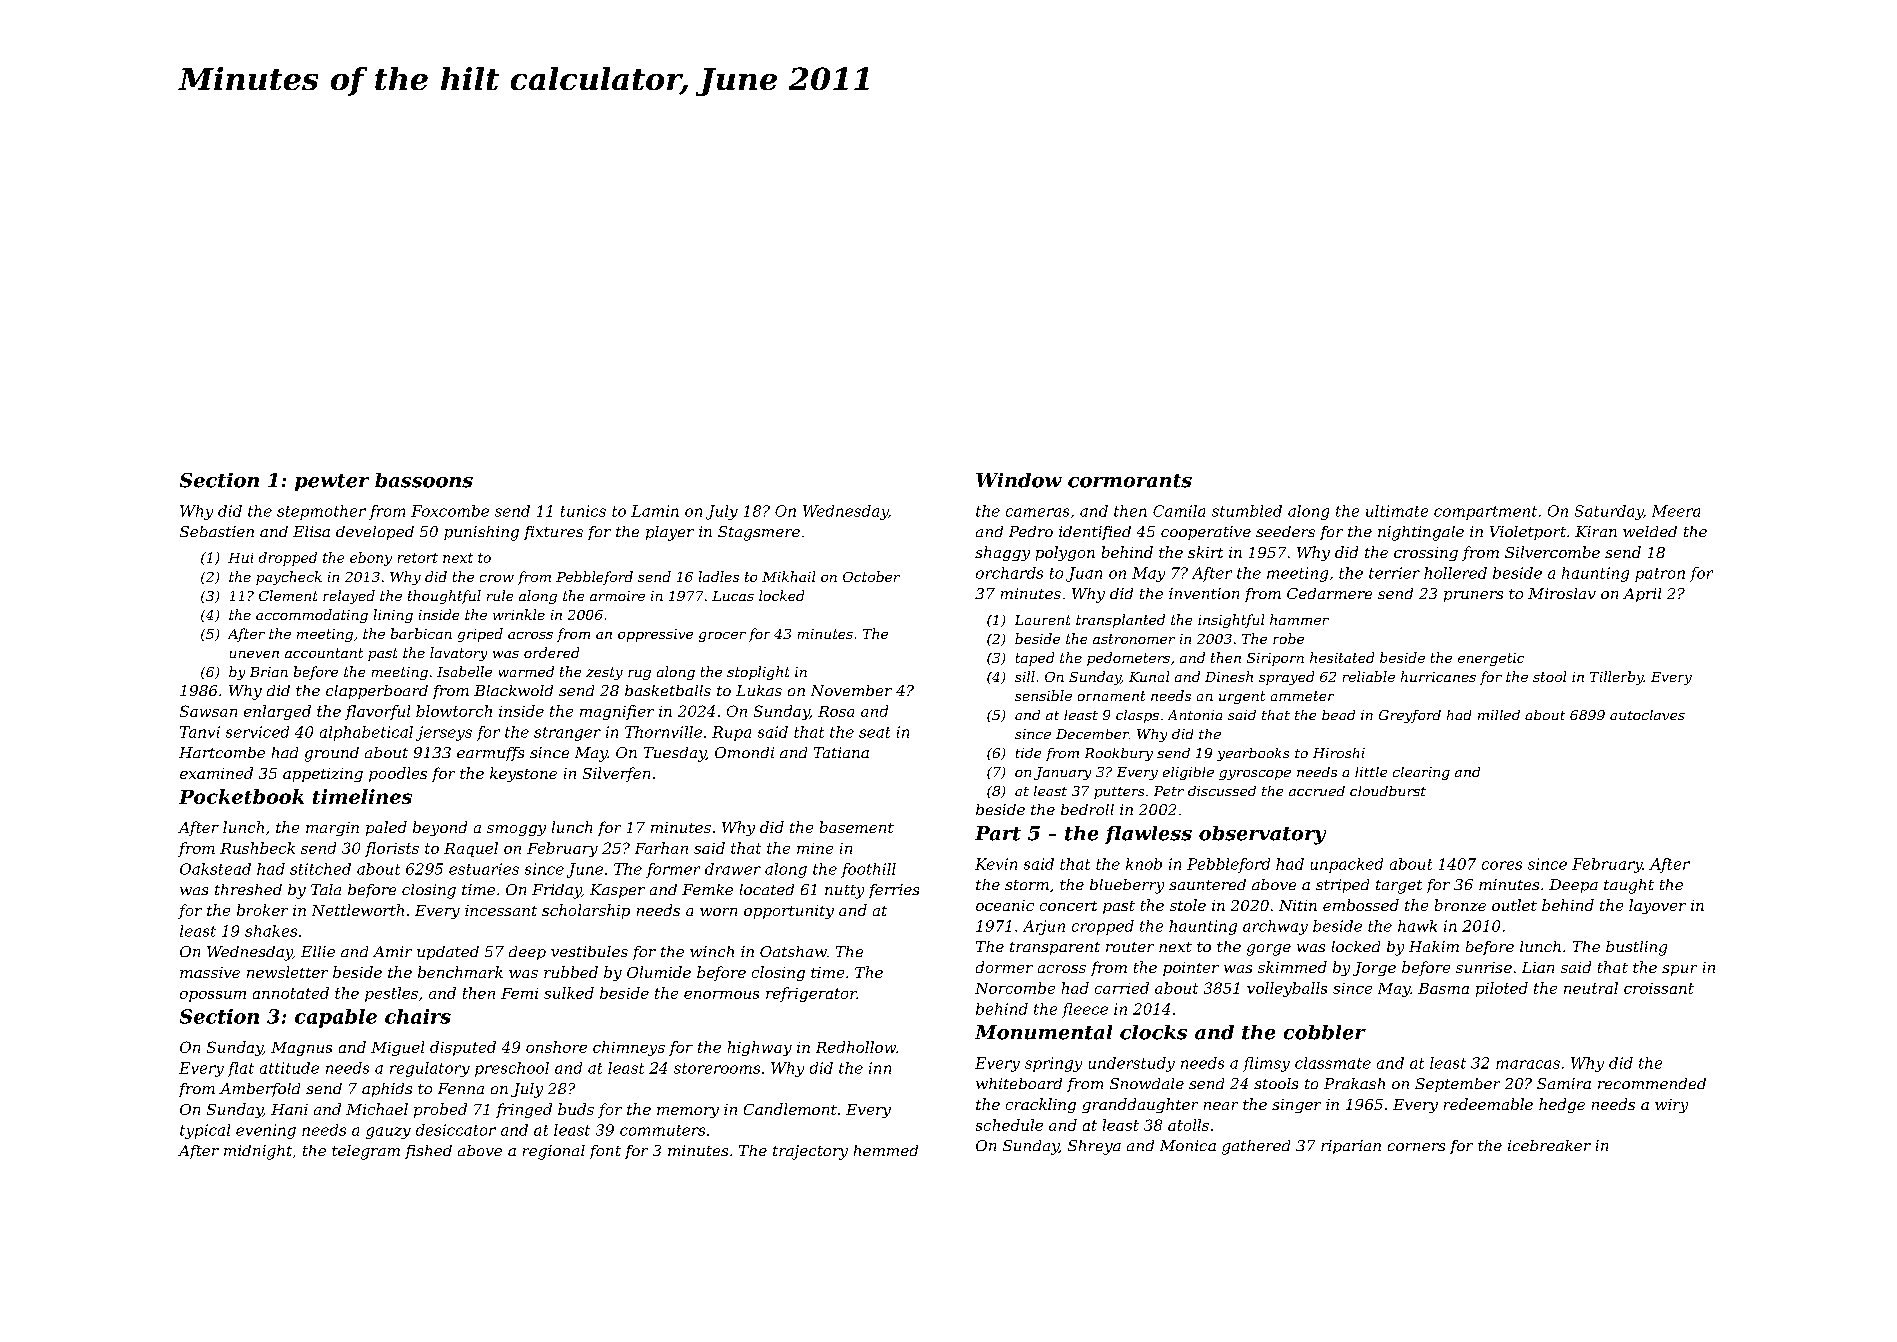 The image size is (1897, 1342). What do you see at coordinates (1103, 927) in the screenshot?
I see `cropped` at bounding box center [1103, 927].
